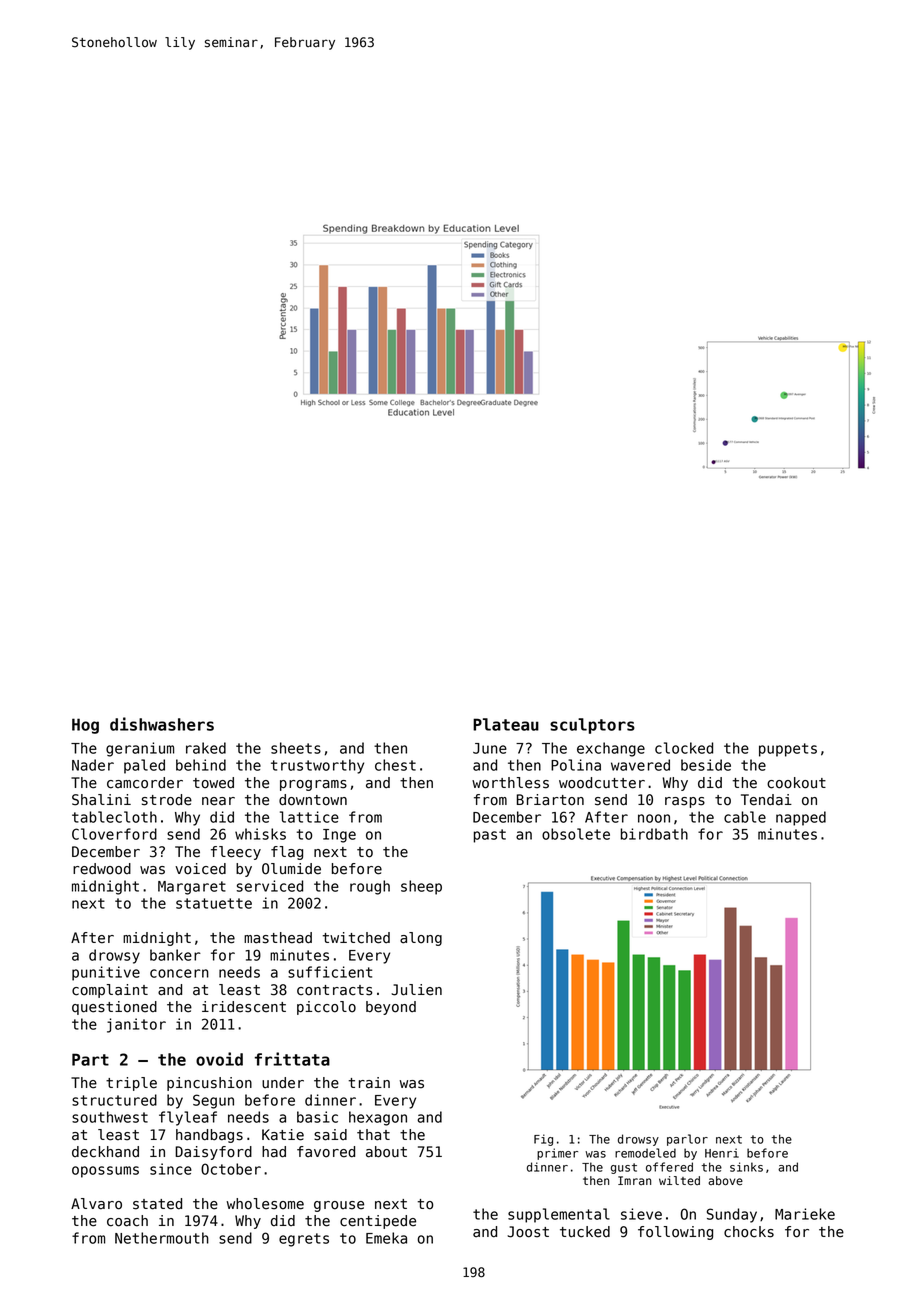  Describe the element at coordinates (278, 938) in the document. I see `masthead` at that location.
